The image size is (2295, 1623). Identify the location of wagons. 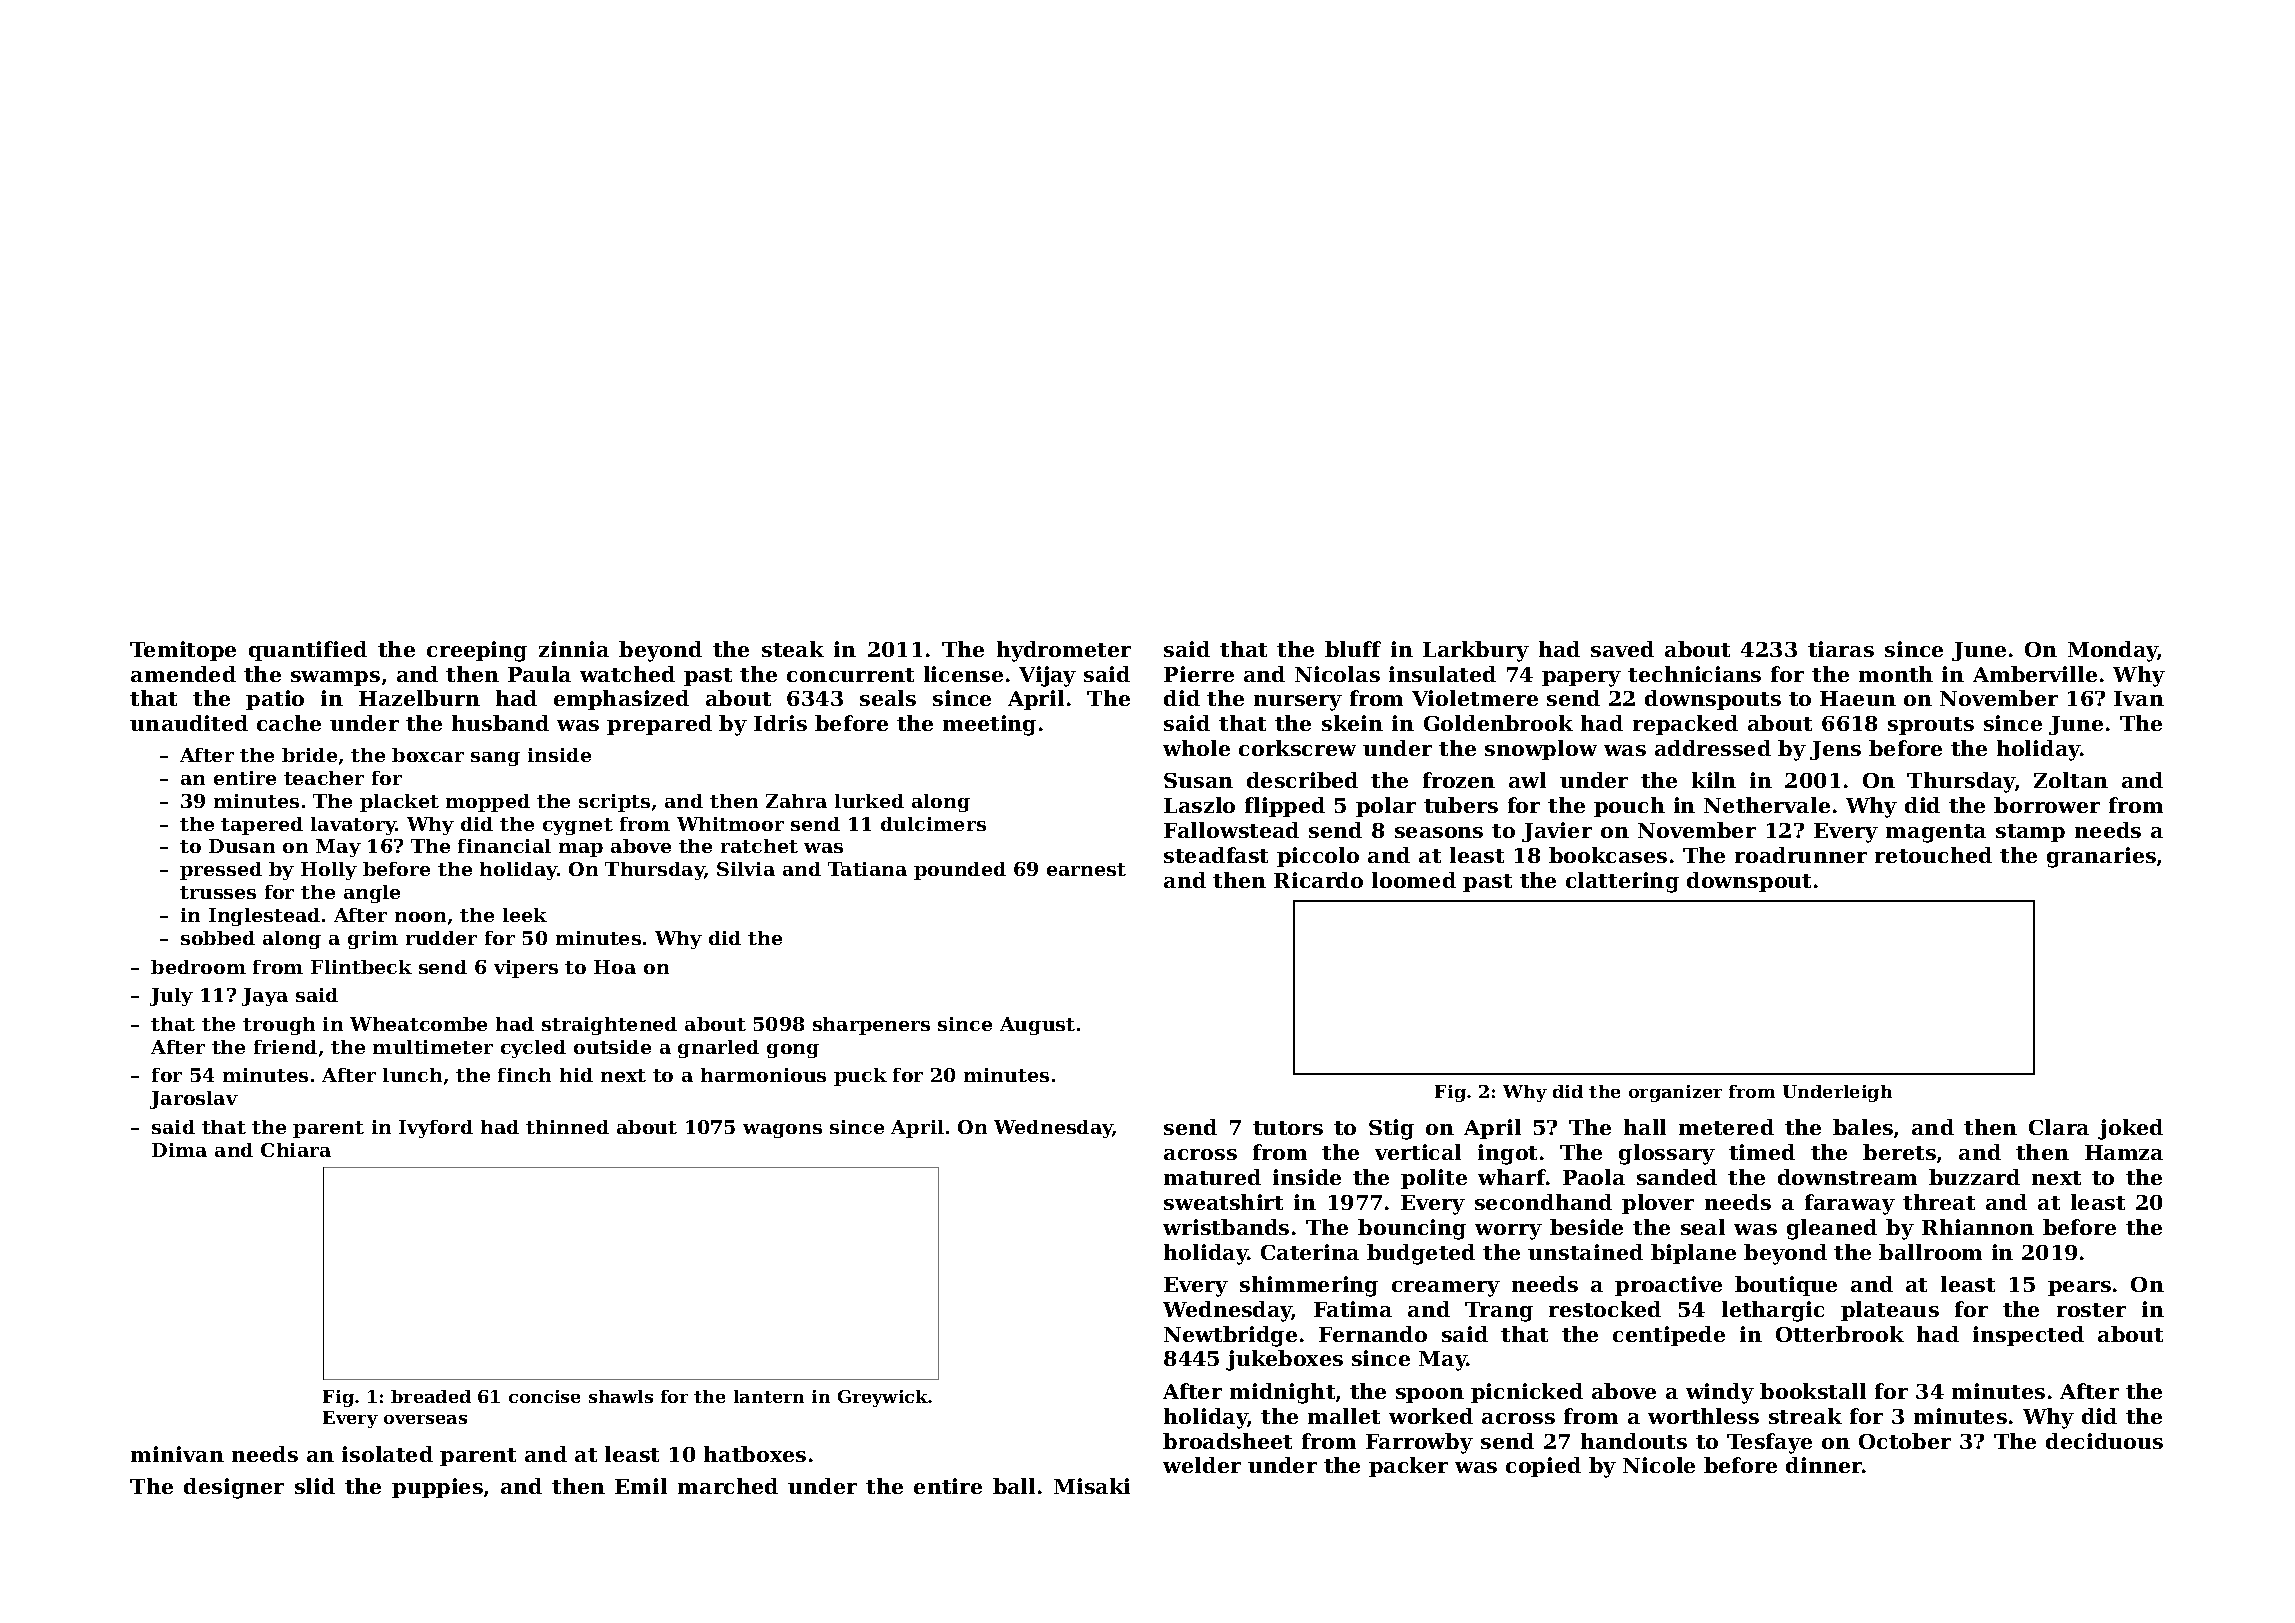
(782, 1131).
